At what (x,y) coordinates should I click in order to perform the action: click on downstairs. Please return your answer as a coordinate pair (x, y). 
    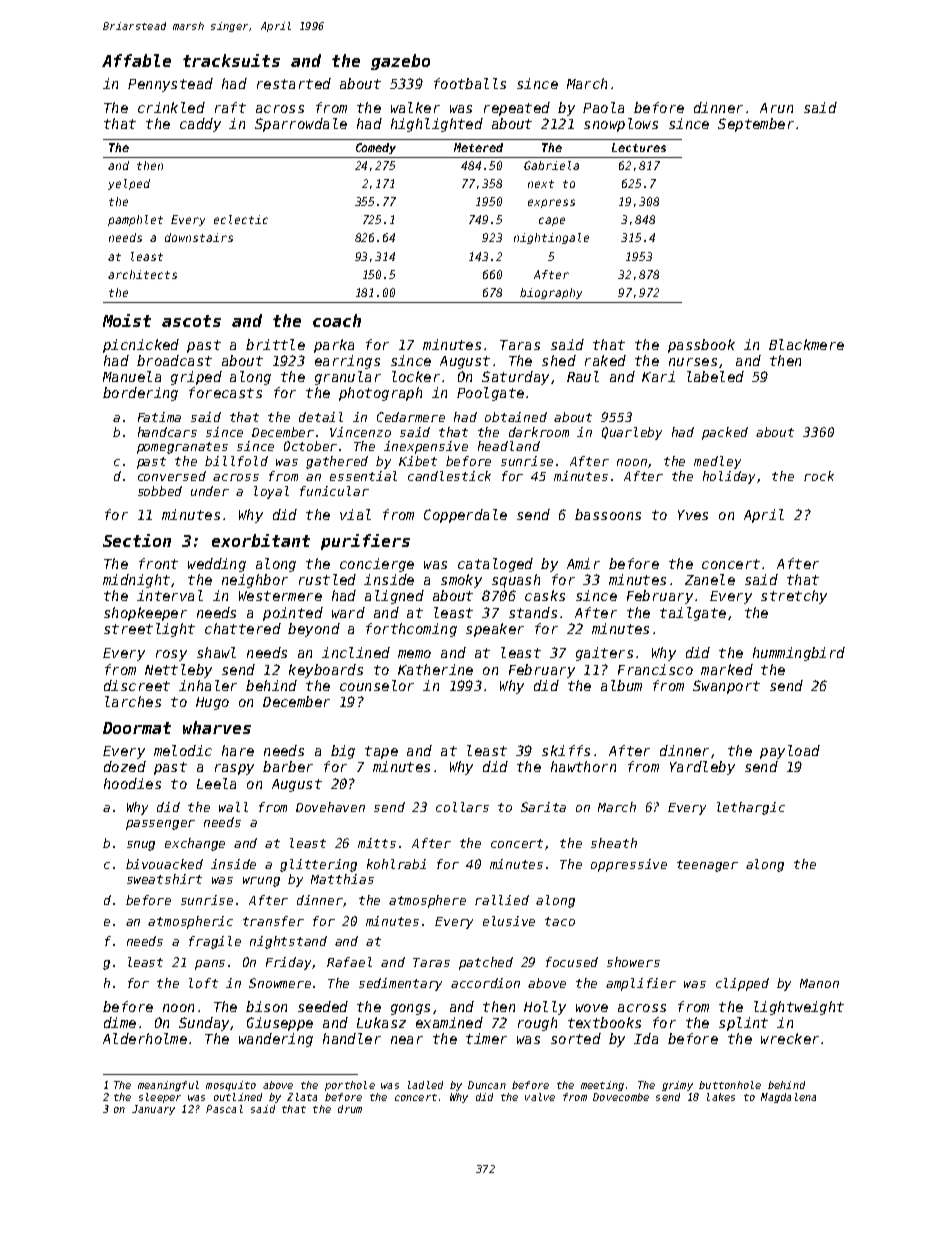
    Looking at the image, I should click on (199, 237).
